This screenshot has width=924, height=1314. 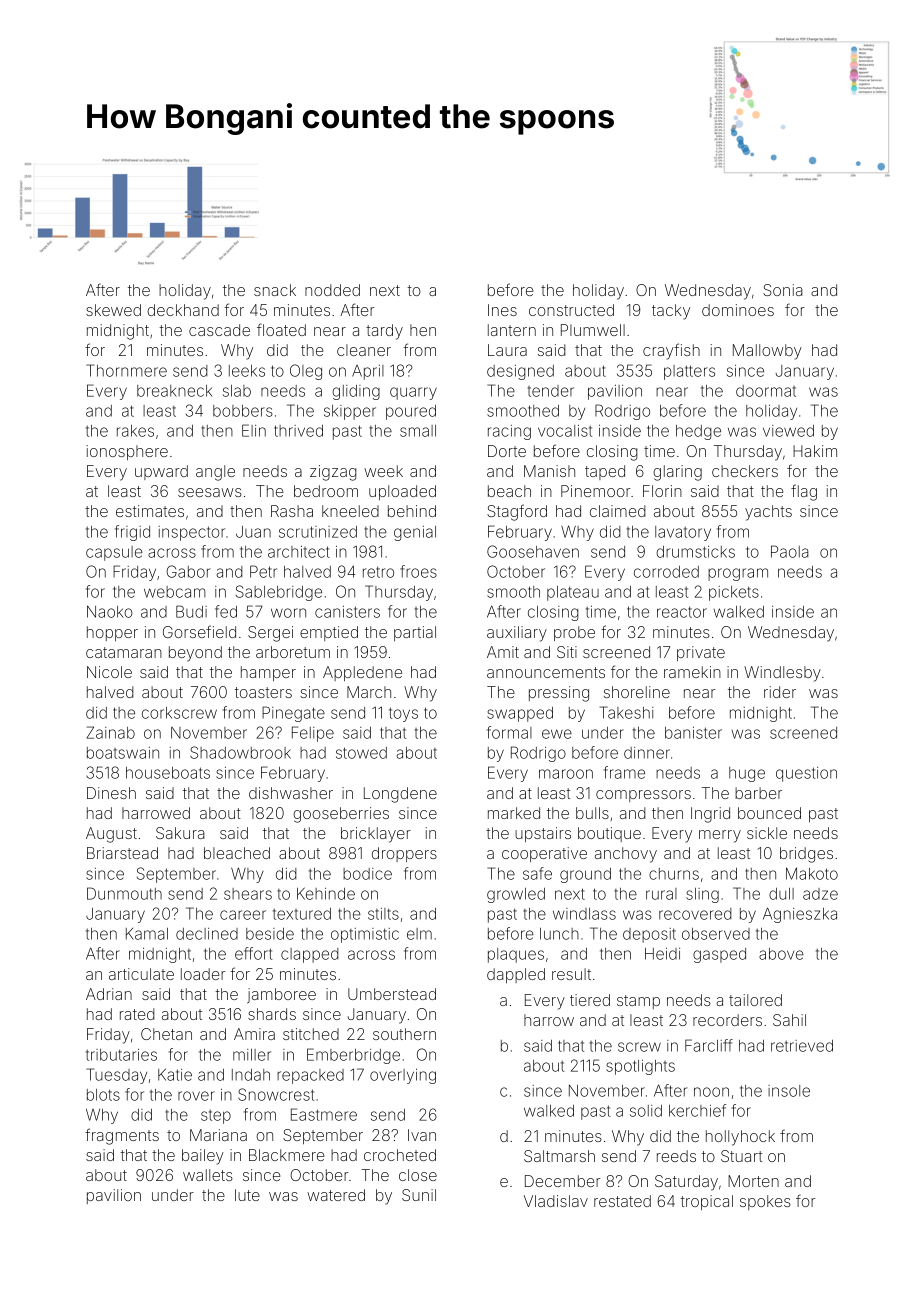 I want to click on lute, so click(x=247, y=1195).
